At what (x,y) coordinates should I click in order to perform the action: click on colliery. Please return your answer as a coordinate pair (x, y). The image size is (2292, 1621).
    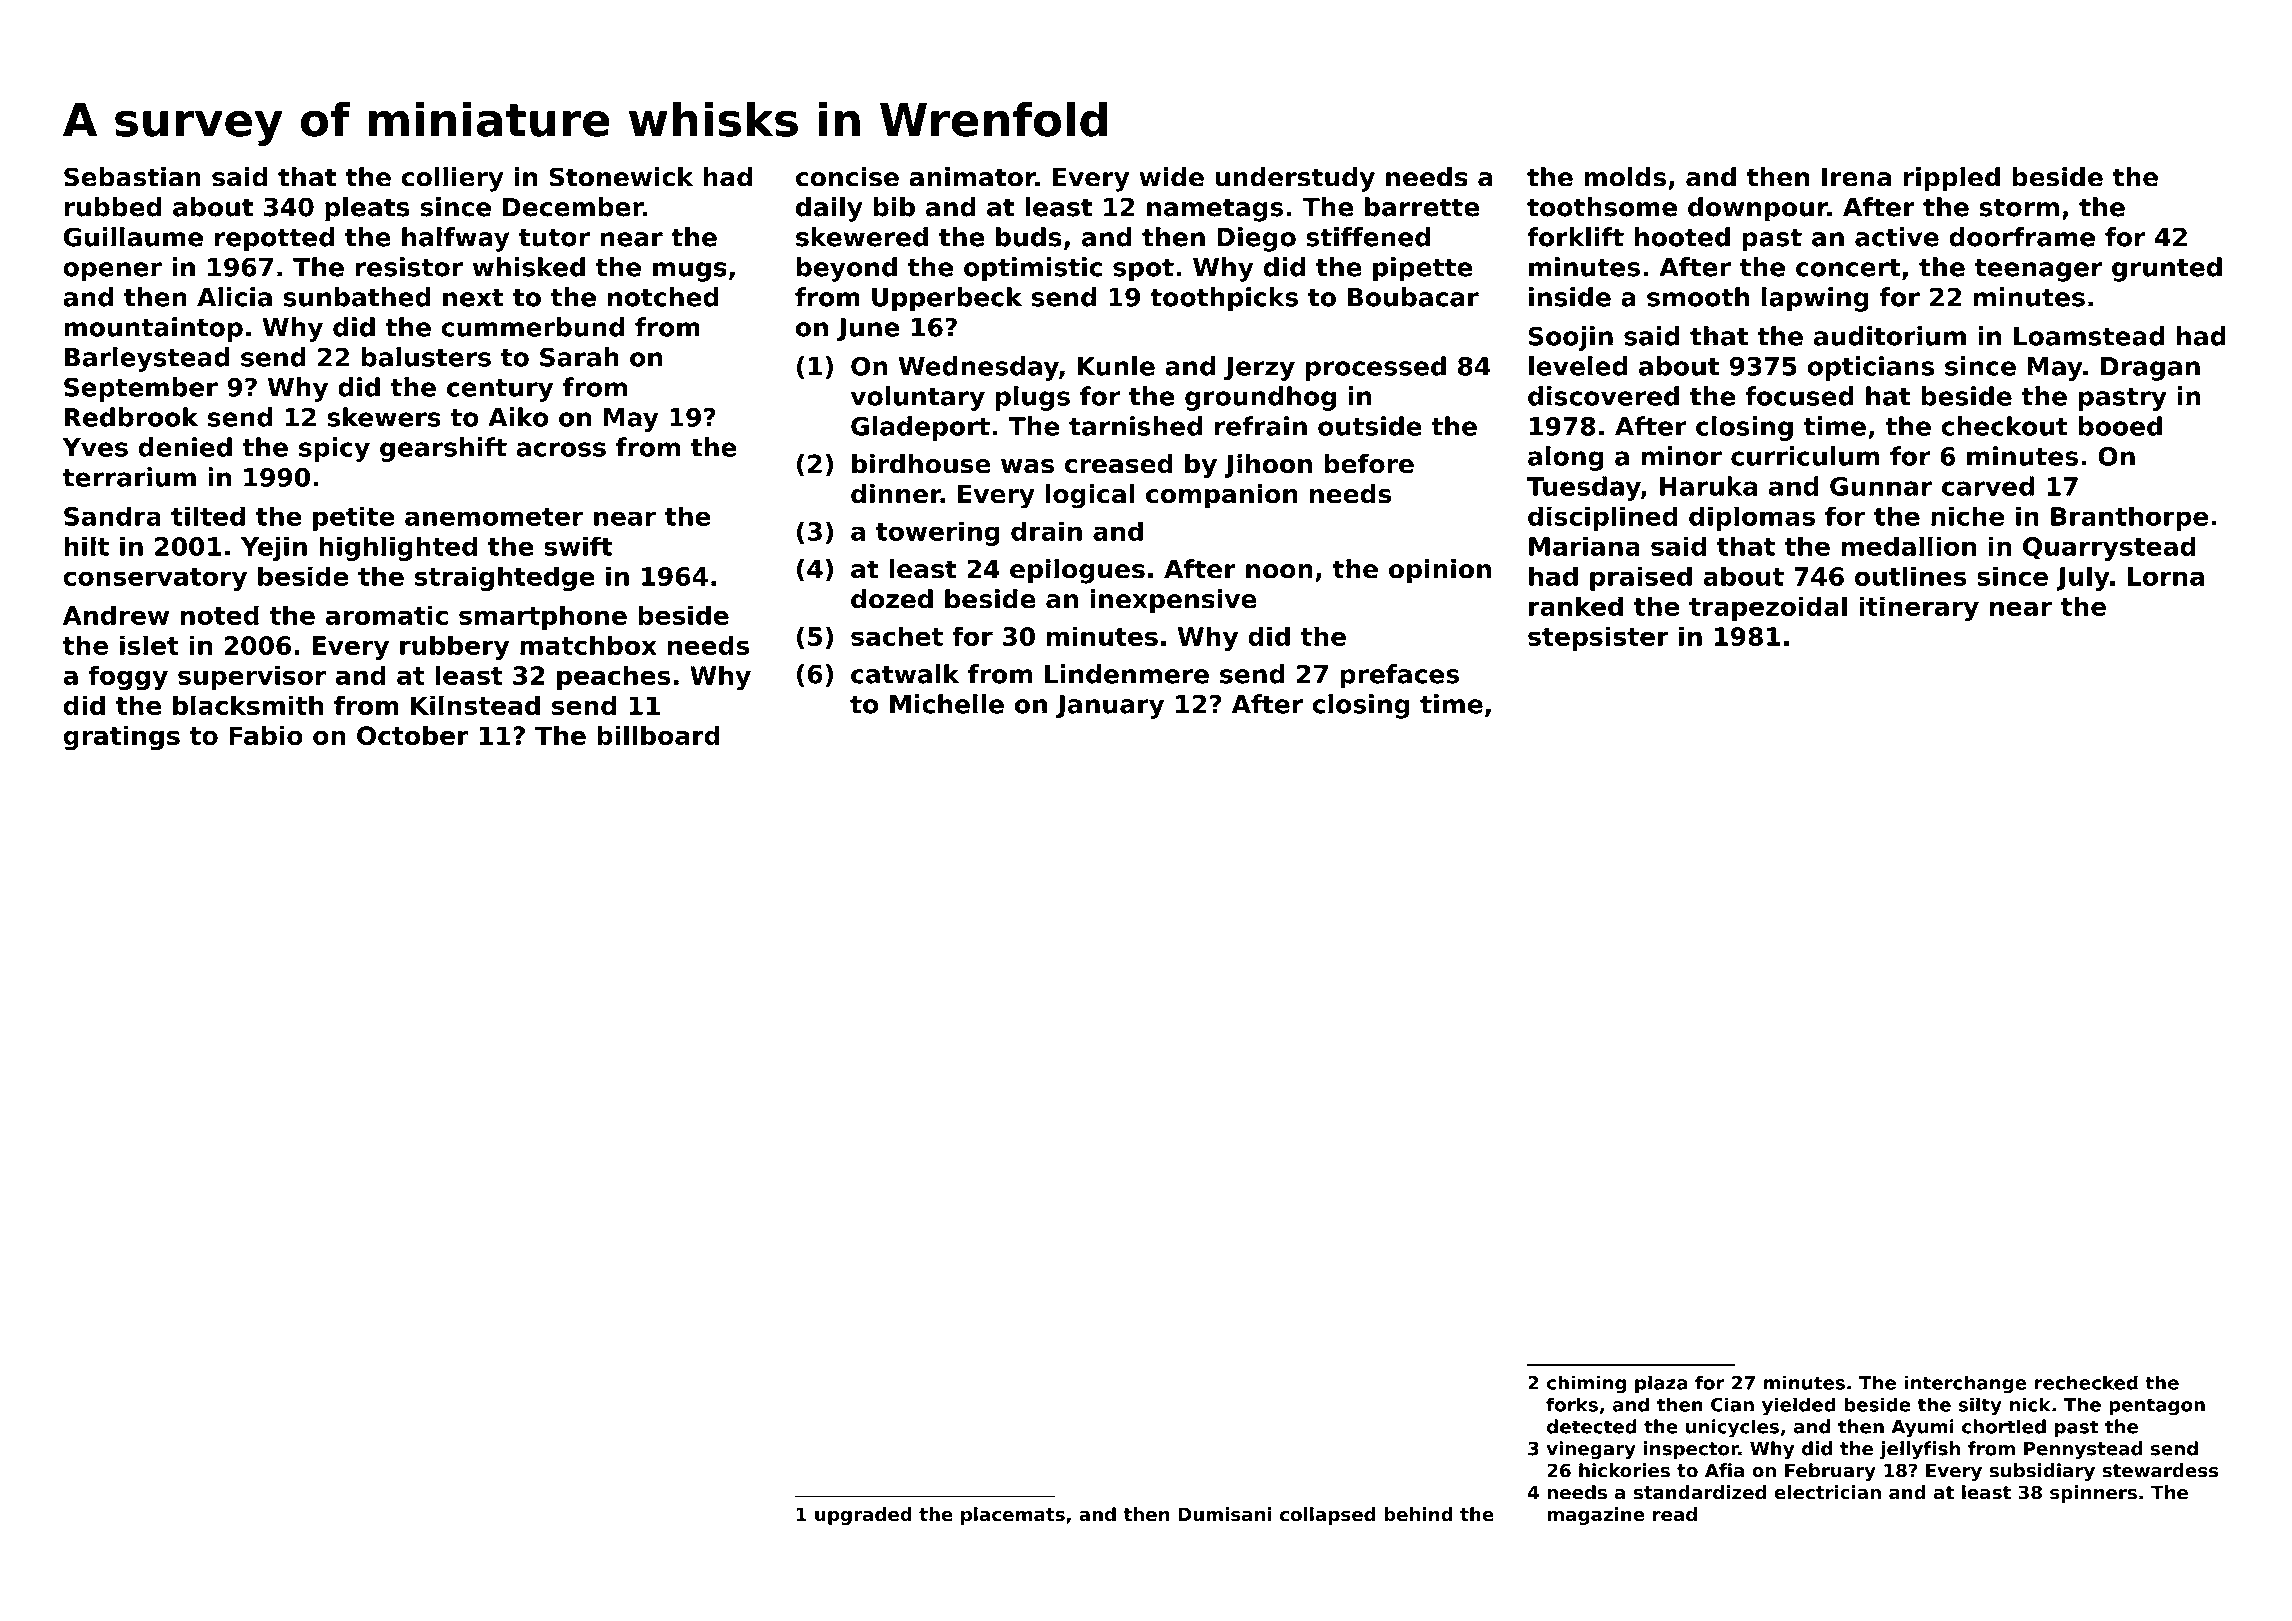
    Looking at the image, I should click on (453, 179).
